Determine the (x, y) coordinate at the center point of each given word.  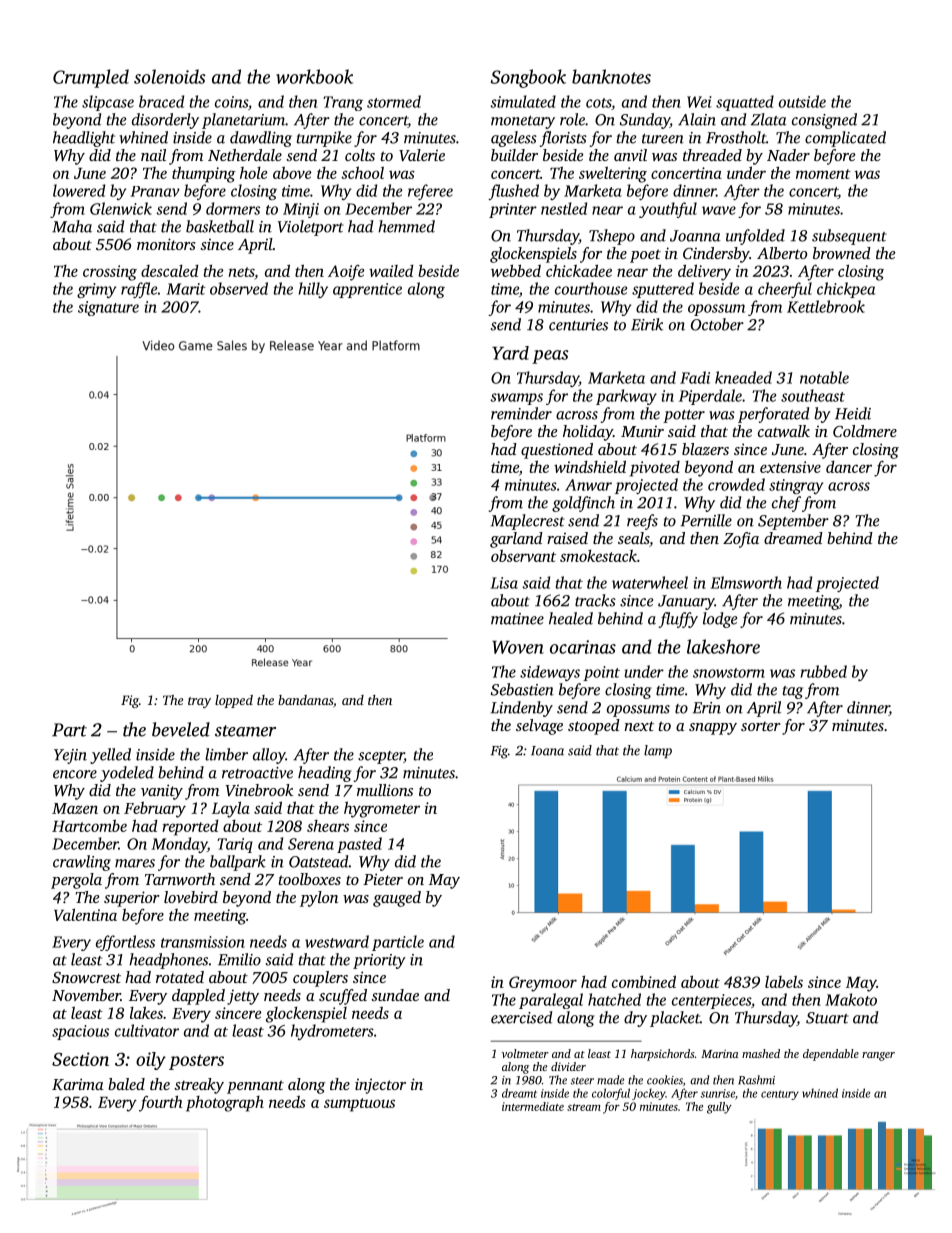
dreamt (519, 1093)
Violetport (310, 228)
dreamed (793, 538)
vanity (162, 792)
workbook (314, 76)
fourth (160, 1103)
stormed (394, 101)
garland (516, 540)
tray (199, 702)
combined (644, 981)
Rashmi (756, 1080)
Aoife (346, 273)
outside (802, 101)
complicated (845, 139)
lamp (658, 752)
